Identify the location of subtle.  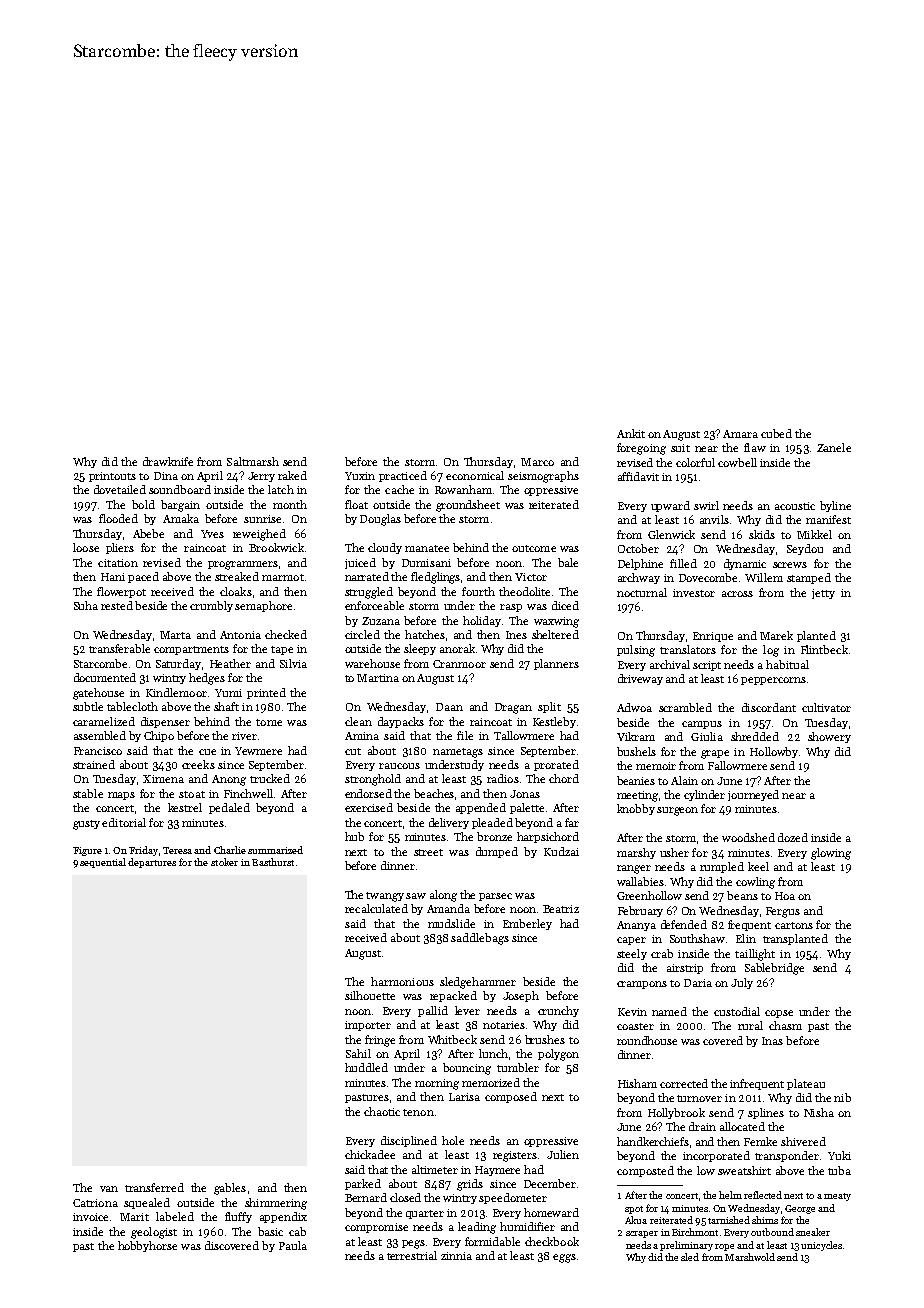
(88, 706).
